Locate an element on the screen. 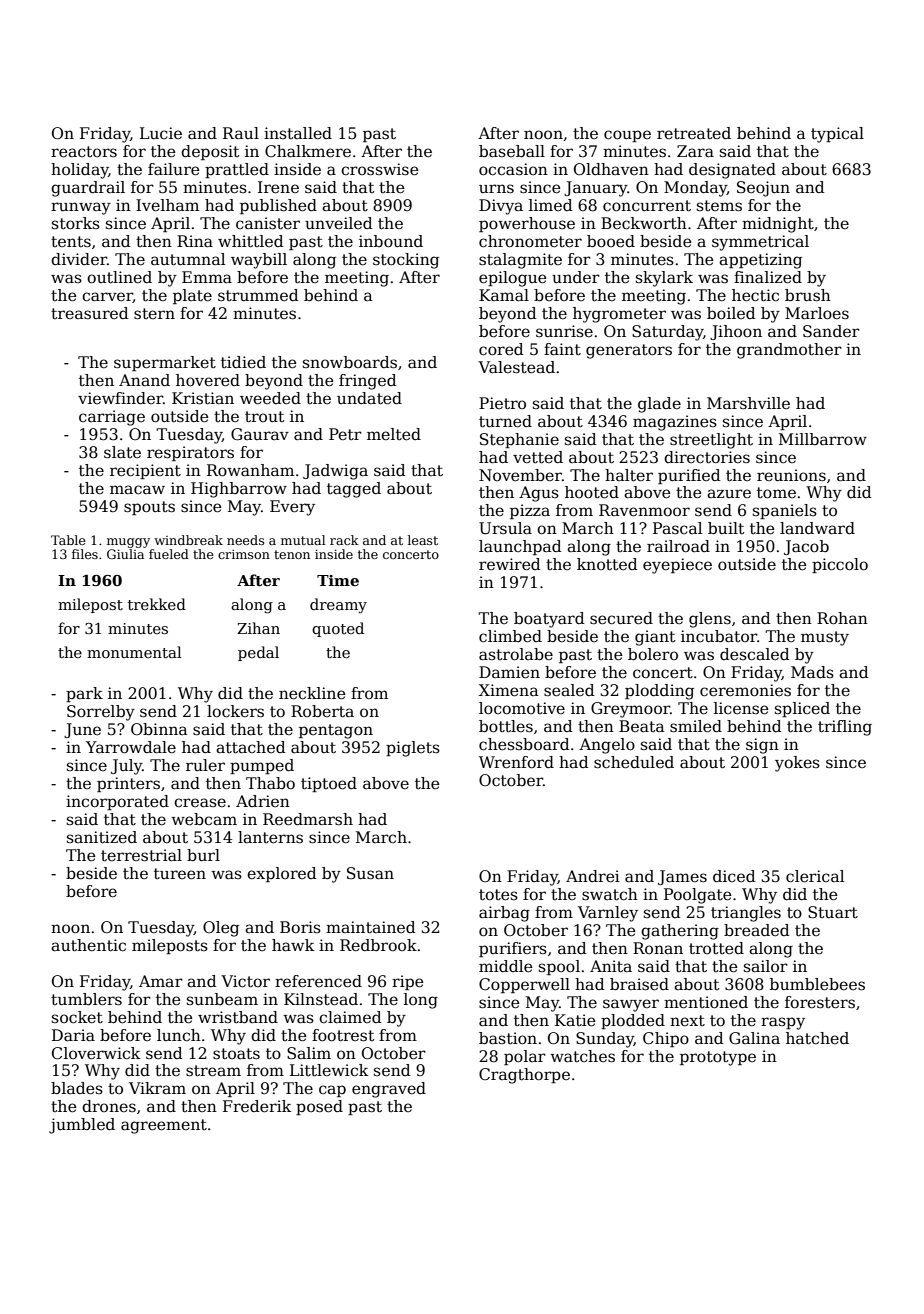 The height and width of the screenshot is (1314, 924). posed is located at coordinates (319, 1107).
